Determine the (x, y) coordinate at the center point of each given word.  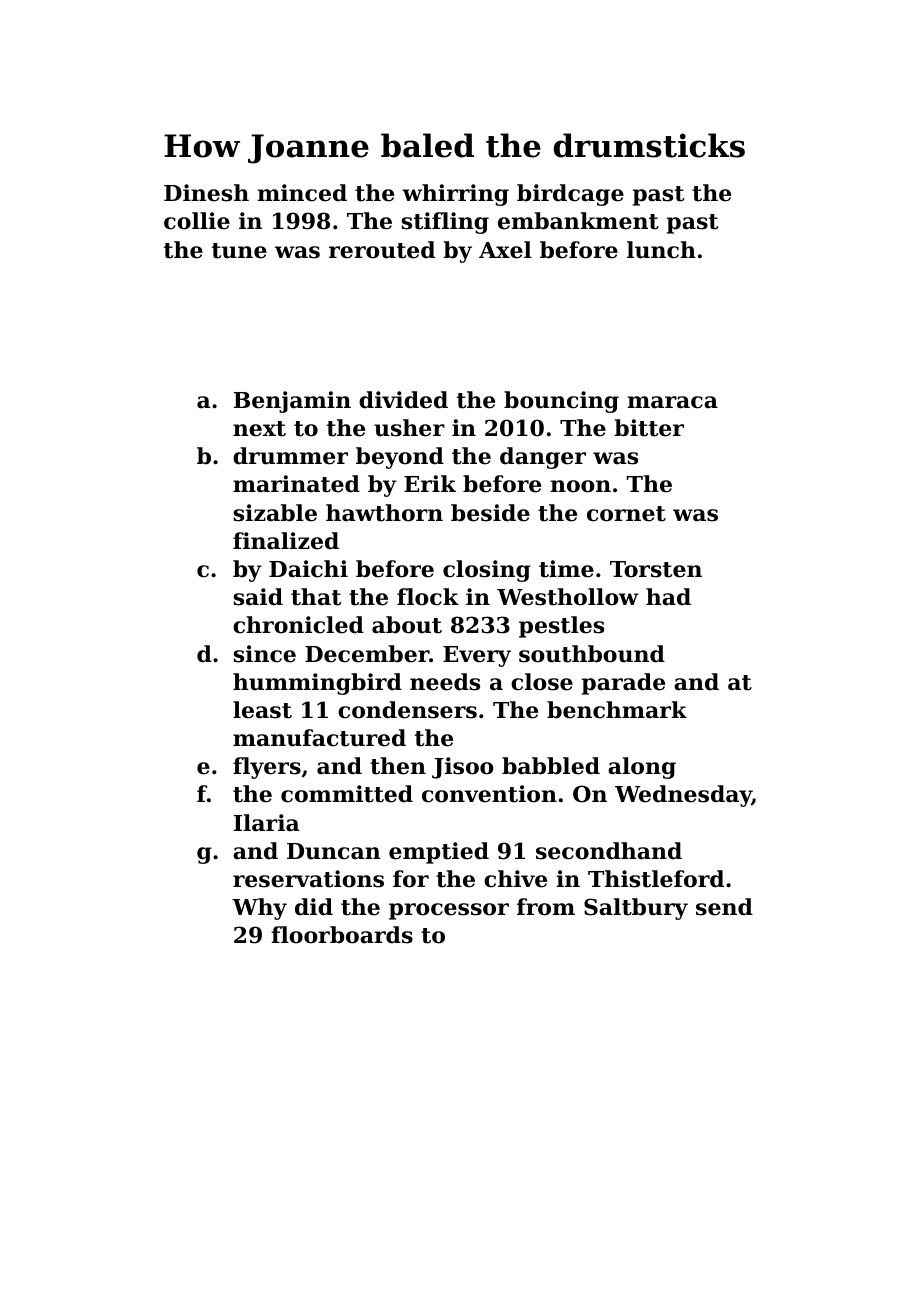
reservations (308, 879)
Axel (505, 250)
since (264, 654)
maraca (672, 402)
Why (259, 909)
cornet (626, 514)
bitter (649, 428)
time (566, 569)
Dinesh (206, 193)
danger (543, 458)
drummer (290, 456)
